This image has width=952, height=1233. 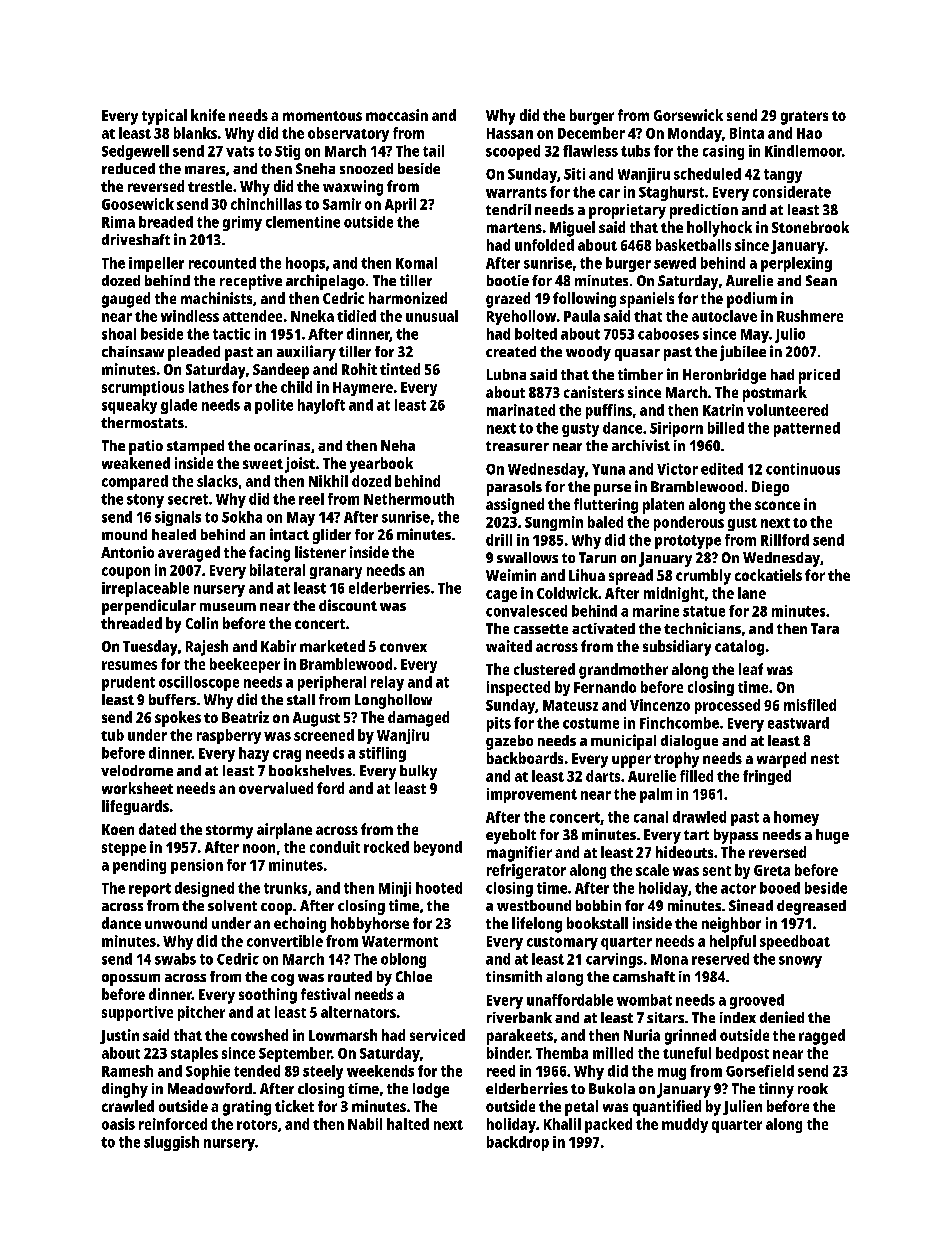 What do you see at coordinates (414, 976) in the image?
I see `Chloe` at bounding box center [414, 976].
